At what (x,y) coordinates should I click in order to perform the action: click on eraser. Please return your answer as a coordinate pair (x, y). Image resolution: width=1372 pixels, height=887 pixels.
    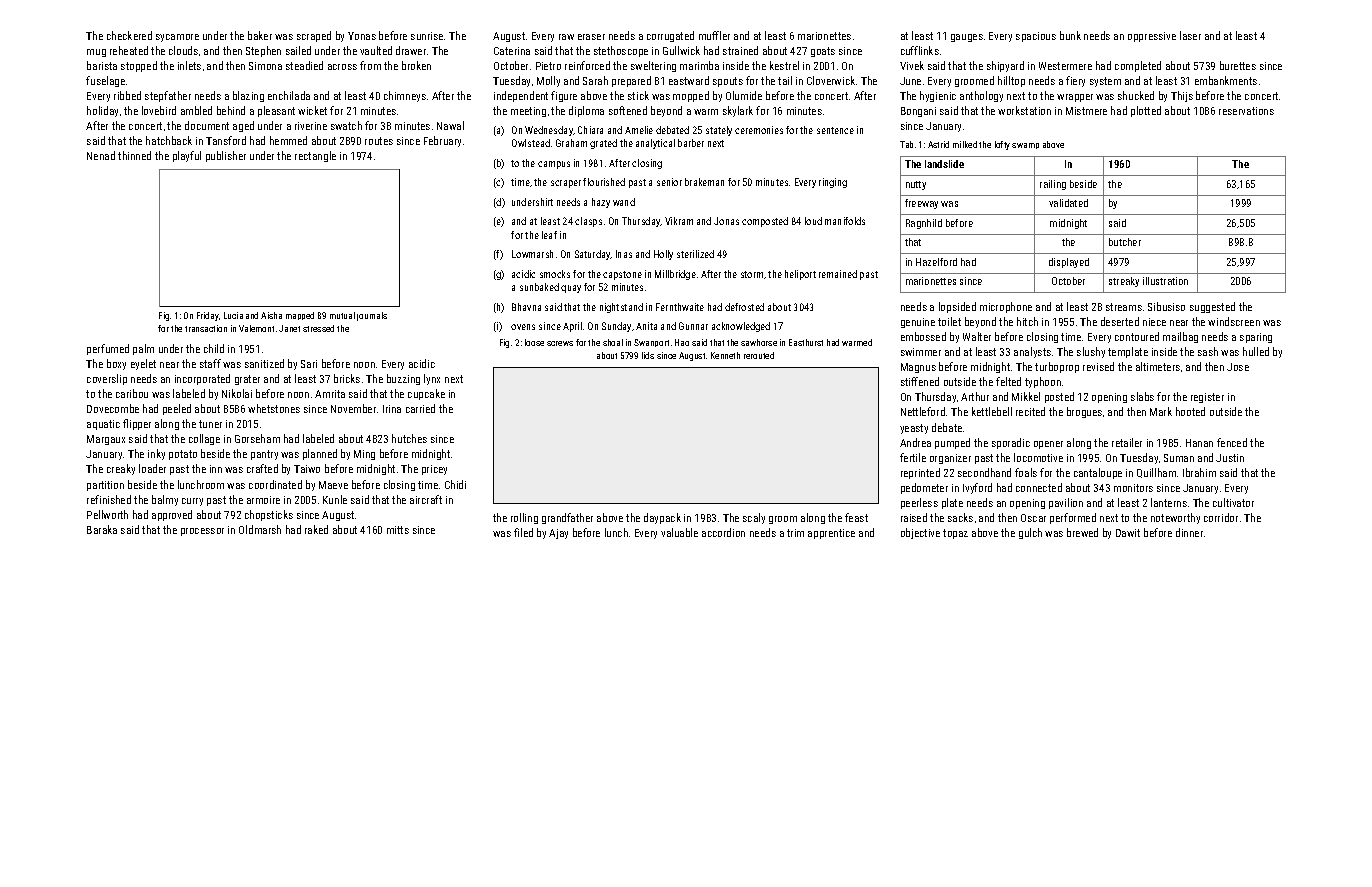
    Looking at the image, I should click on (591, 37).
